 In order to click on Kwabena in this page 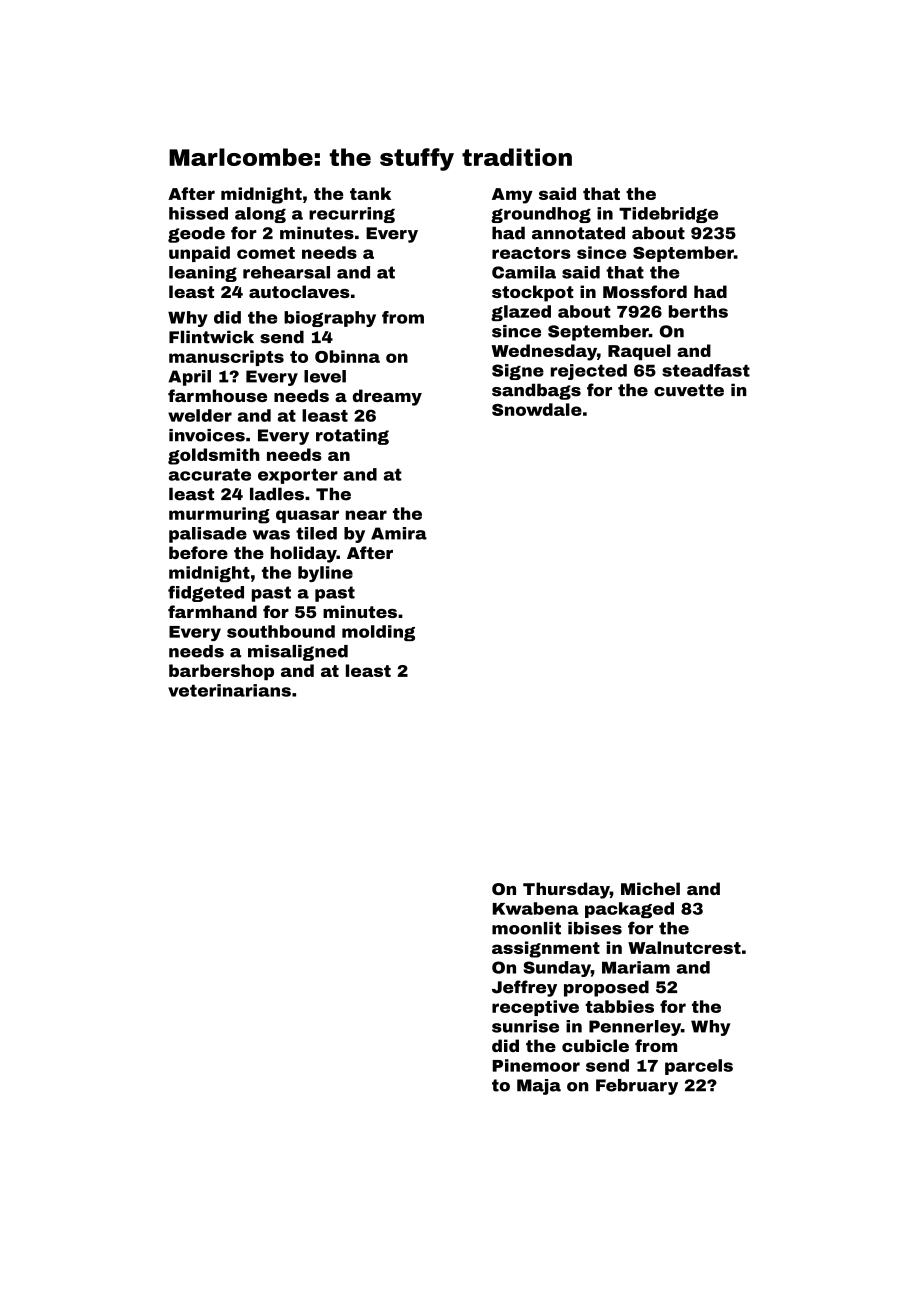, I will do `click(536, 908)`.
